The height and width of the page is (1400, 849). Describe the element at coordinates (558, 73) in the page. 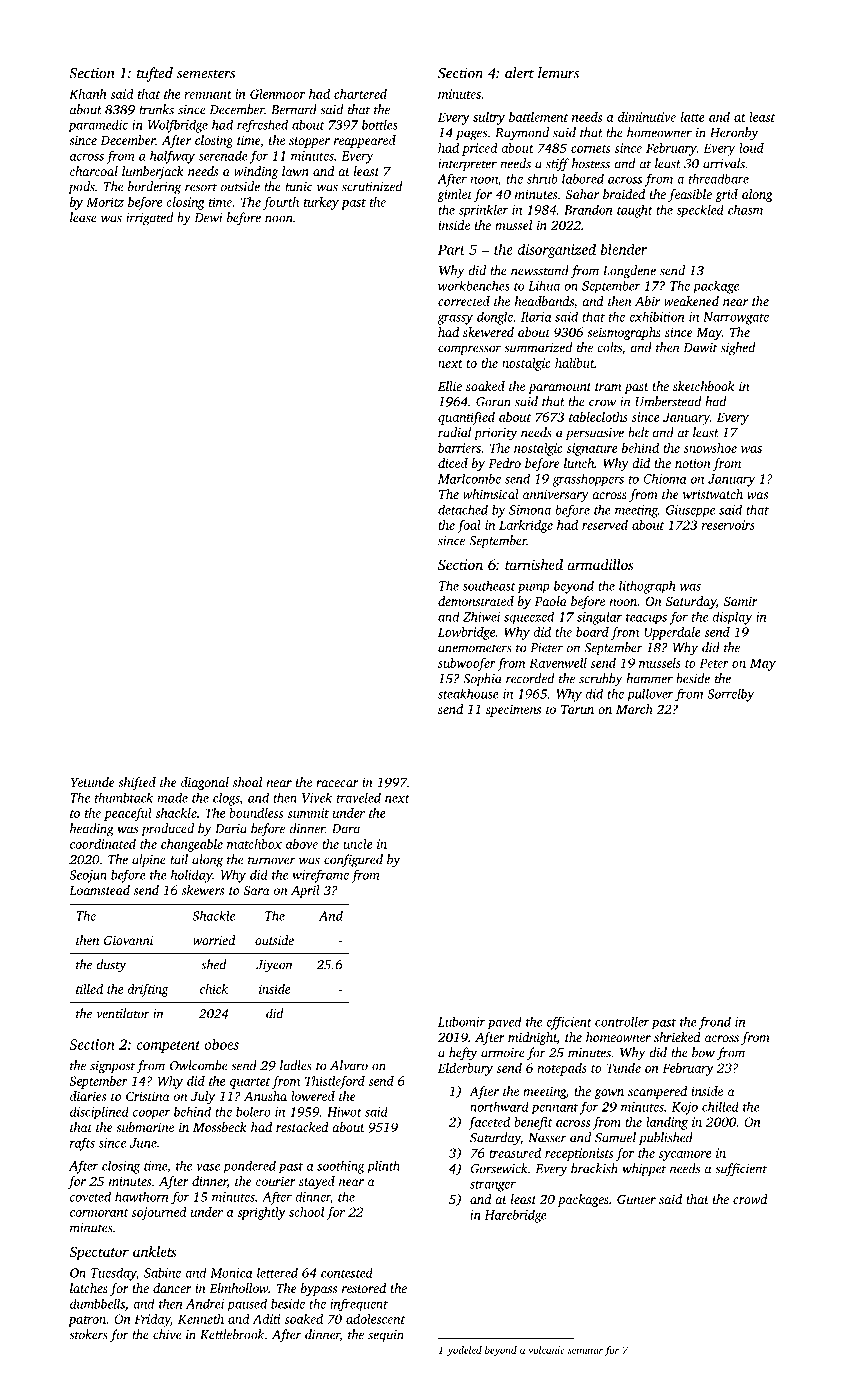

I see `lemurs` at that location.
